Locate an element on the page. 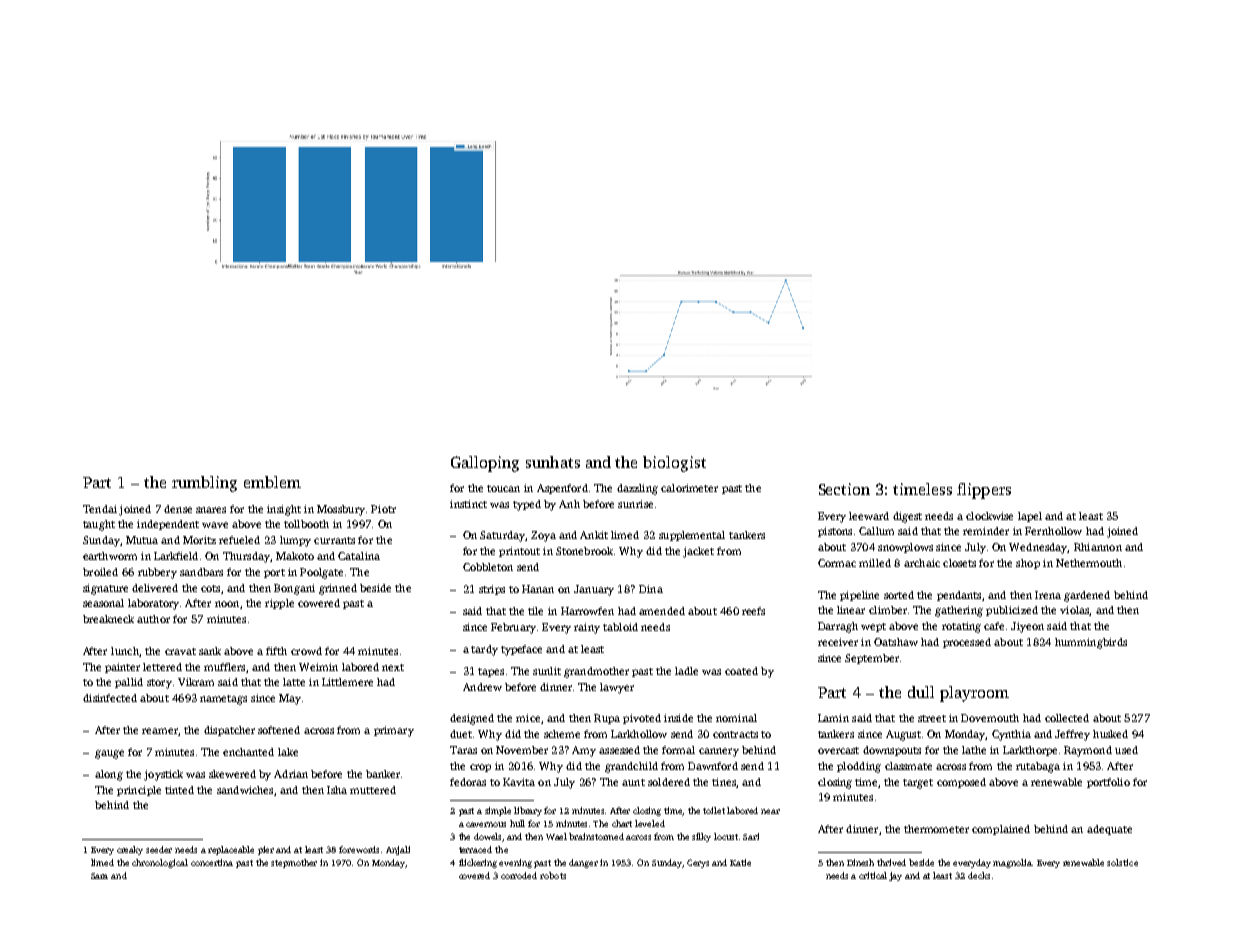 Image resolution: width=1233 pixels, height=952 pixels. processed is located at coordinates (967, 643).
